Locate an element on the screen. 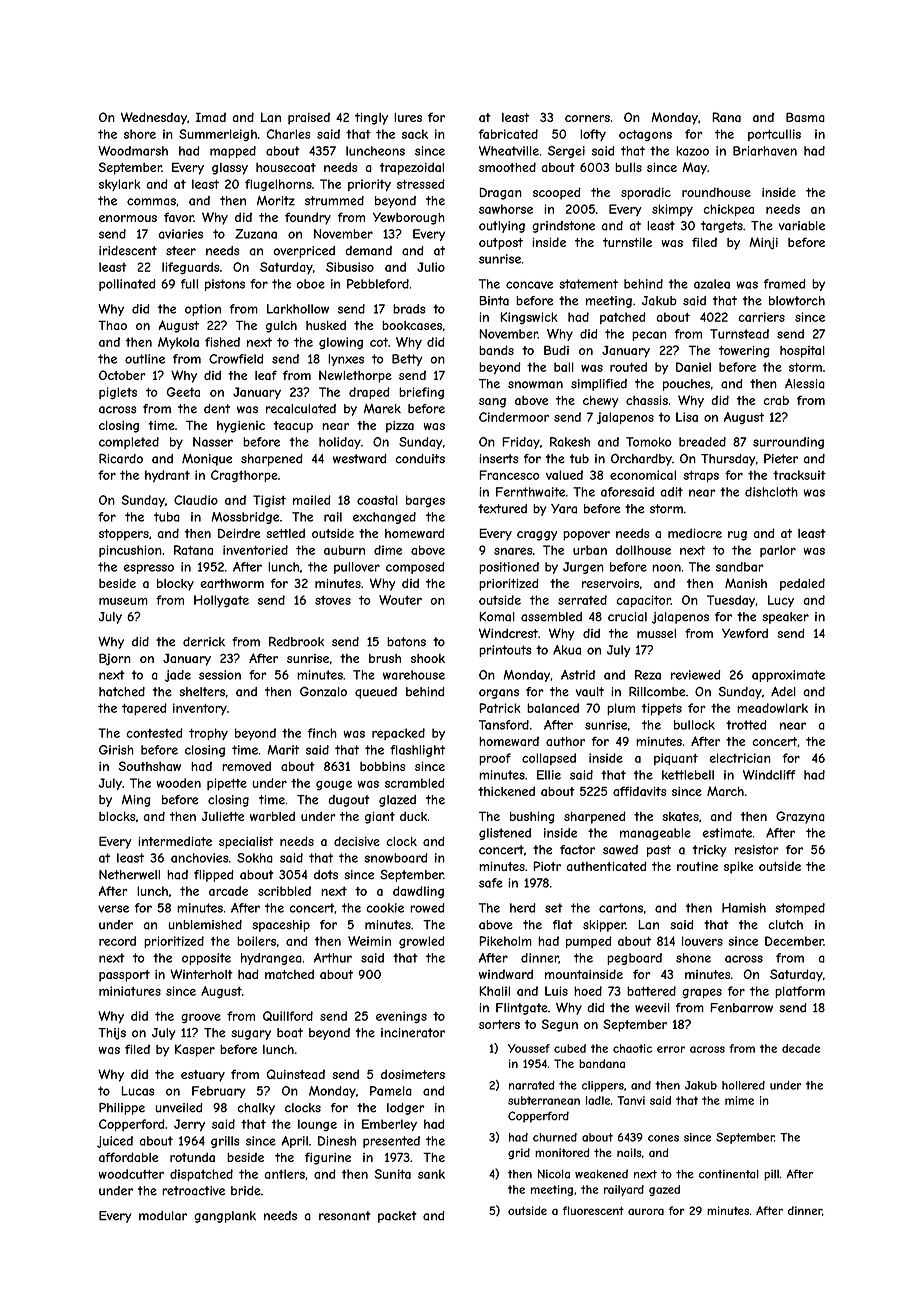 This screenshot has width=924, height=1308. commas is located at coordinates (151, 202).
